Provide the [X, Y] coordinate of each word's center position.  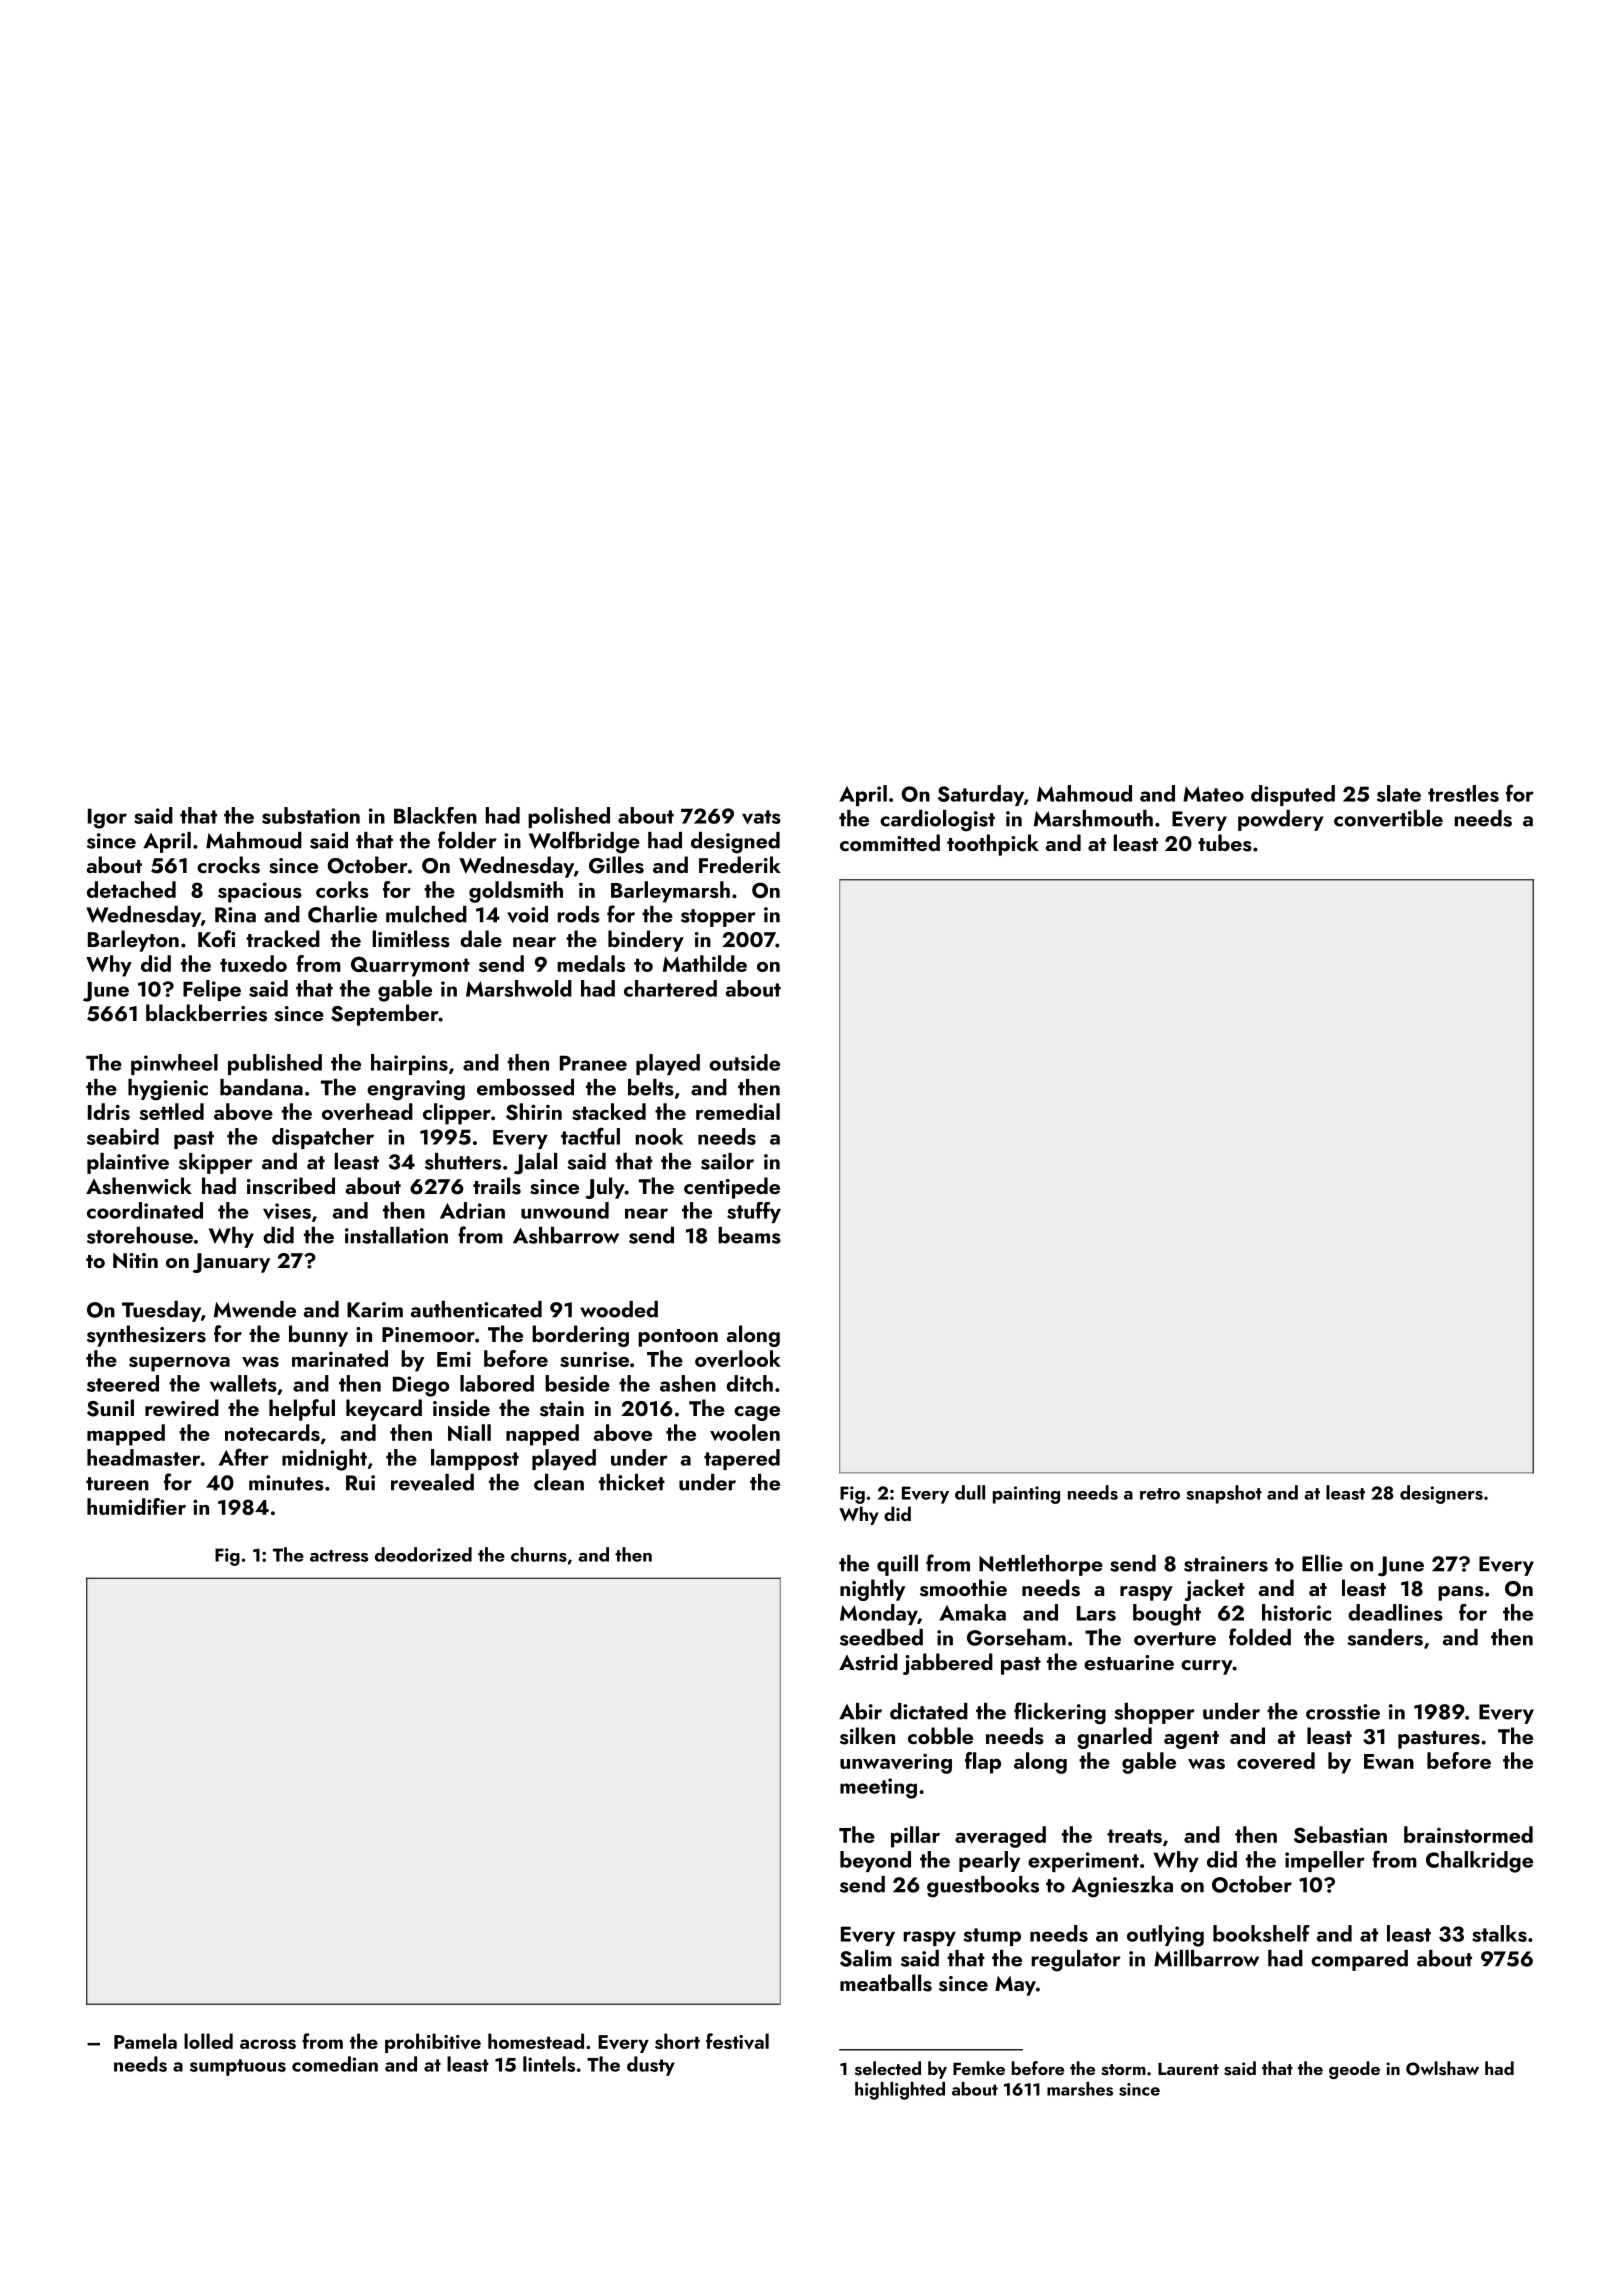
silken [867, 1736]
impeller [1325, 1861]
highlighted [900, 2091]
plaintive [128, 1163]
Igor [107, 818]
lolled [208, 2041]
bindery [646, 941]
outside [744, 1062]
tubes [1225, 843]
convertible [1388, 818]
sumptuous [238, 2067]
